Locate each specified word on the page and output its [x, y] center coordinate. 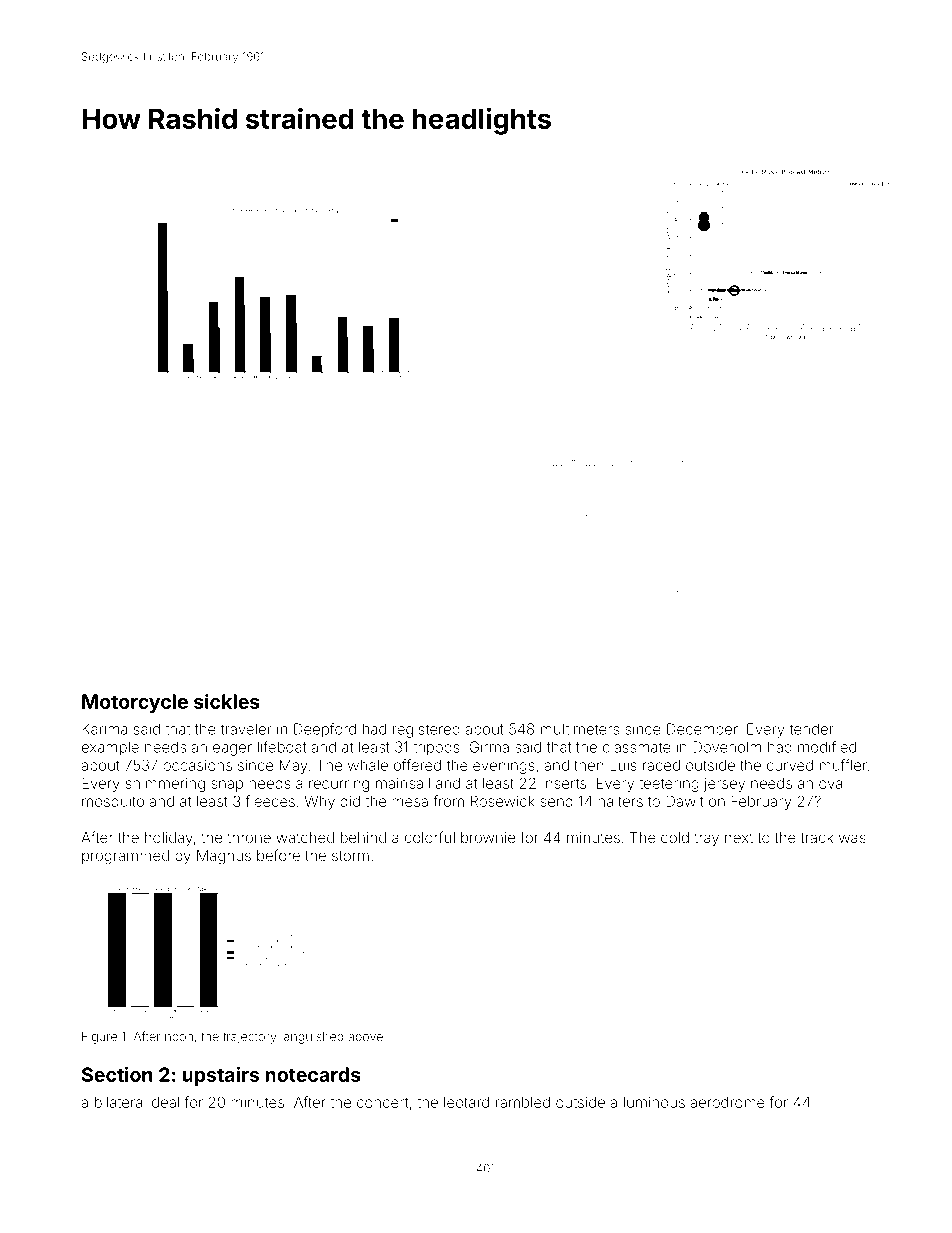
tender [812, 729]
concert [382, 1102]
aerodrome [728, 1102]
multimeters [580, 729]
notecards [313, 1074]
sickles [227, 701]
